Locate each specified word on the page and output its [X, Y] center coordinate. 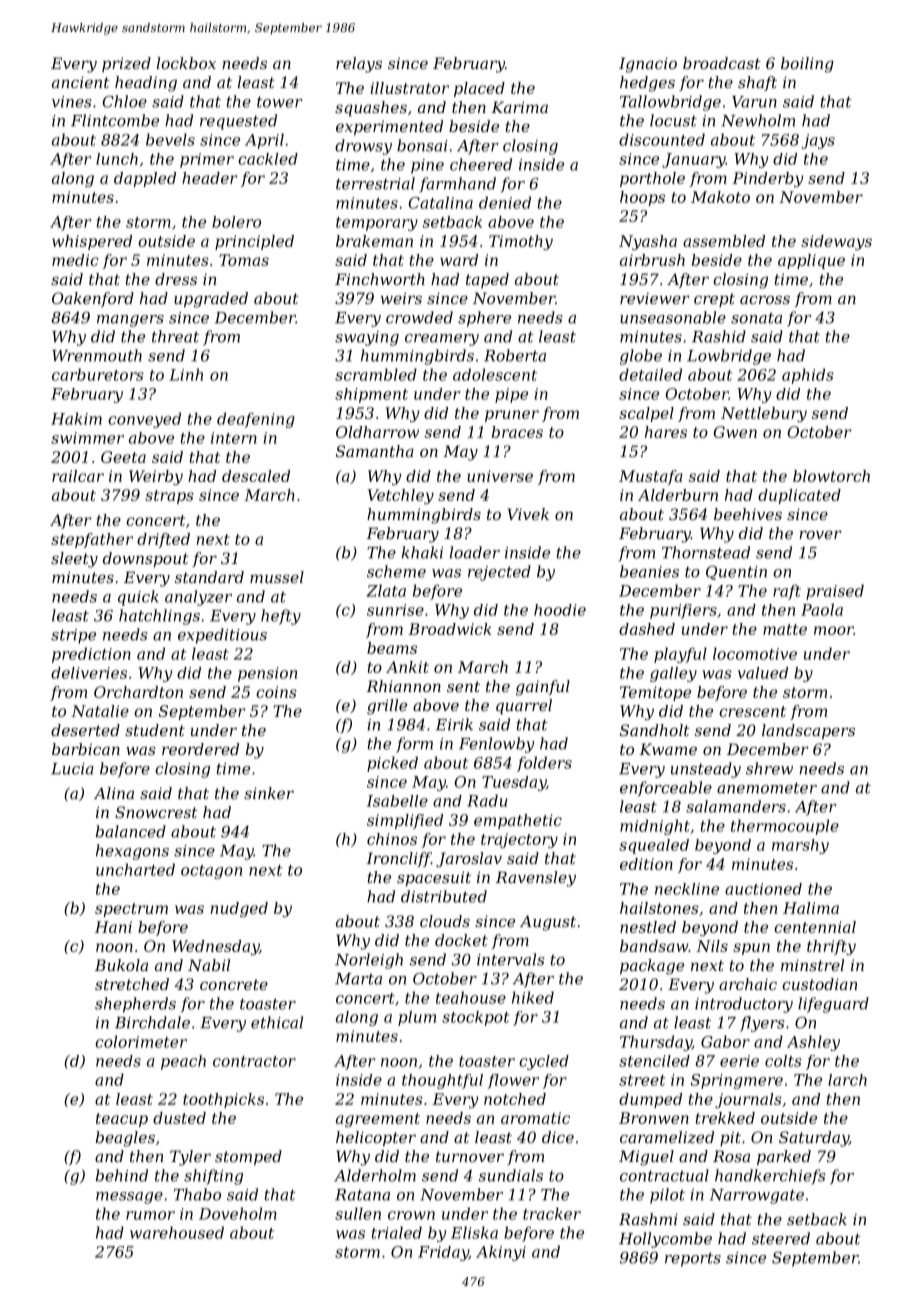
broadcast [722, 63]
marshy [800, 846]
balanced [131, 831]
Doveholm [238, 1213]
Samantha [375, 451]
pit [730, 1138]
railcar [78, 476]
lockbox [186, 63]
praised [835, 592]
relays [359, 65]
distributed [444, 896]
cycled [544, 1062]
